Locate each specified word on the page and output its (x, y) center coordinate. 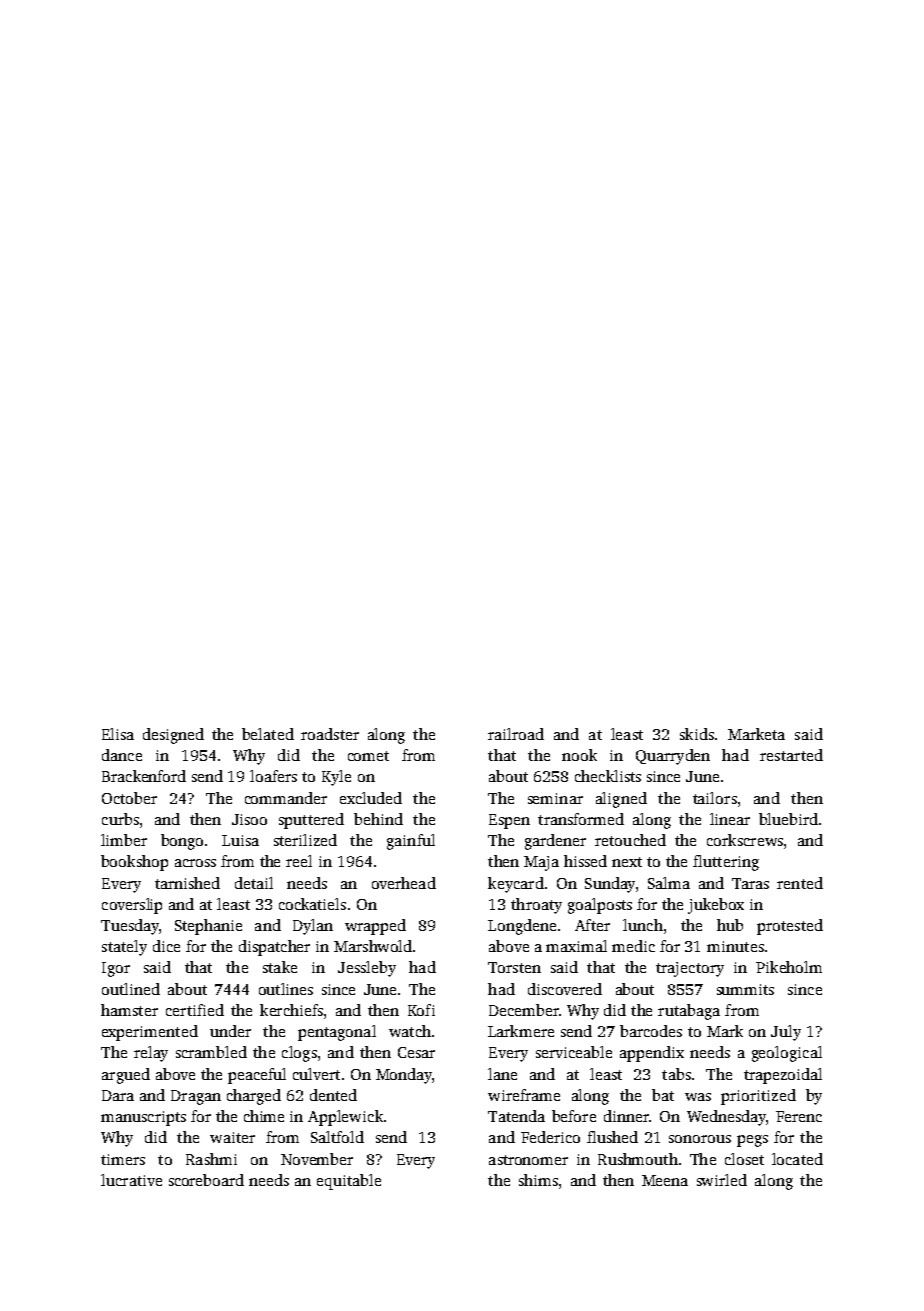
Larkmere (521, 1031)
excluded (371, 798)
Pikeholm (789, 967)
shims (538, 1180)
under (230, 1031)
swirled (722, 1180)
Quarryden (673, 757)
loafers (273, 776)
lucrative (131, 1180)
